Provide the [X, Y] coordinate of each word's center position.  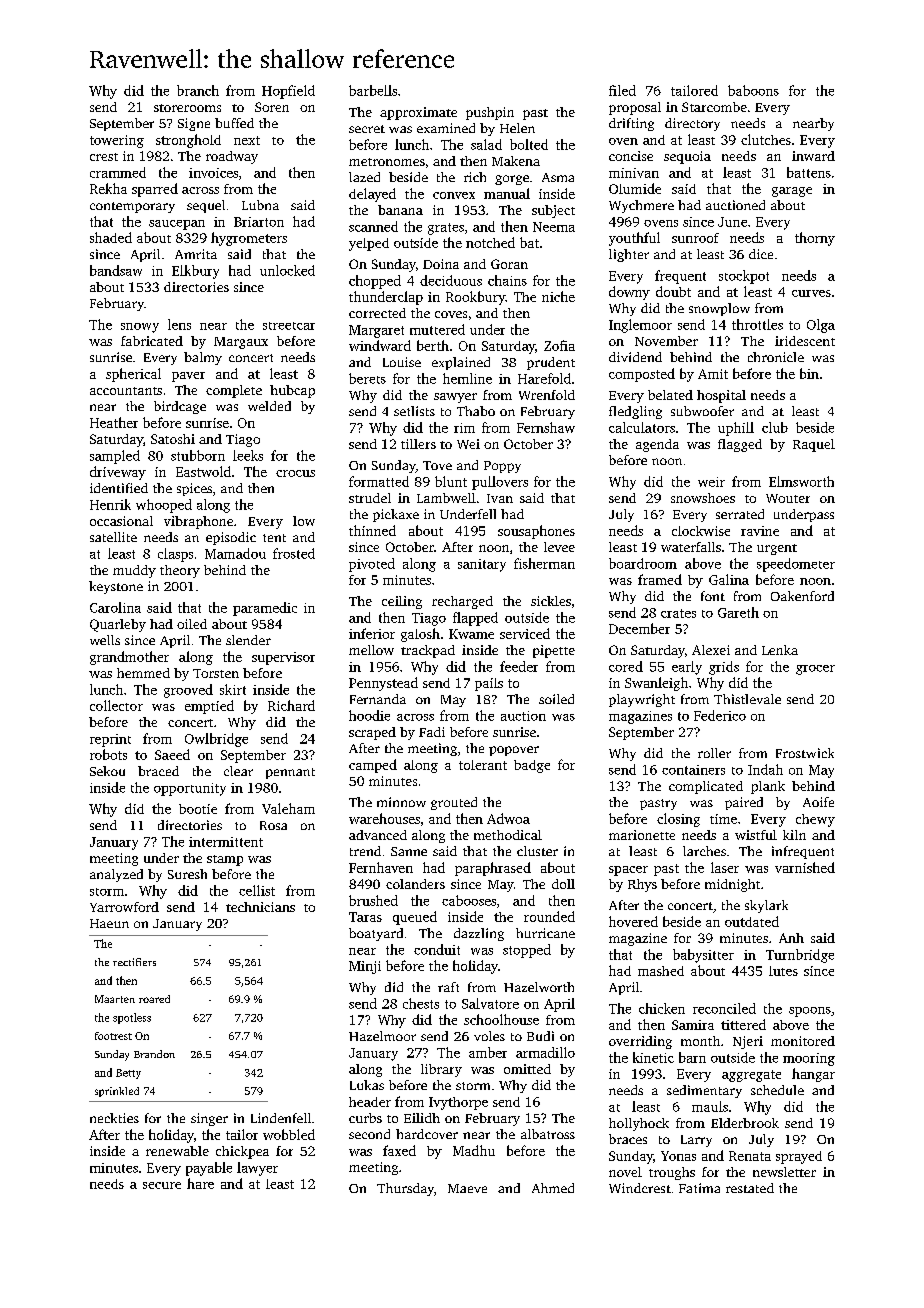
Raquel [814, 445]
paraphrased [493, 869]
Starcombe [714, 107]
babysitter [703, 956]
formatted [379, 481]
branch [198, 90]
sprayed [799, 1157]
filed [622, 90]
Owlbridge [216, 740]
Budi [540, 1036]
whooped [164, 506]
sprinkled [117, 1092]
